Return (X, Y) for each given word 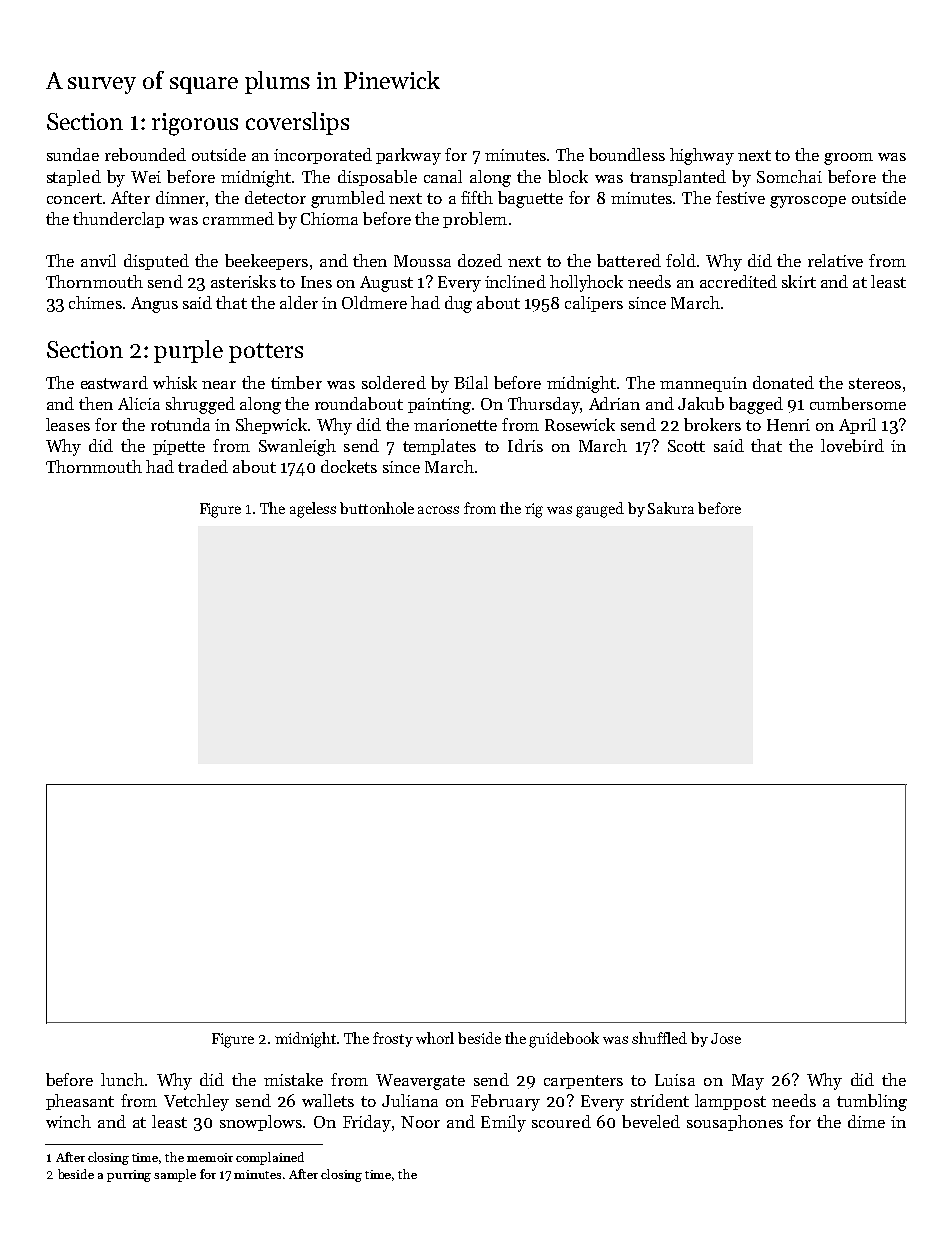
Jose (726, 1038)
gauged (600, 510)
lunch (122, 1079)
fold (681, 260)
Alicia (139, 403)
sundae (73, 154)
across (438, 510)
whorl (435, 1038)
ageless (313, 510)
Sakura (671, 508)
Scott (686, 446)
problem (475, 220)
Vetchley (196, 1102)
